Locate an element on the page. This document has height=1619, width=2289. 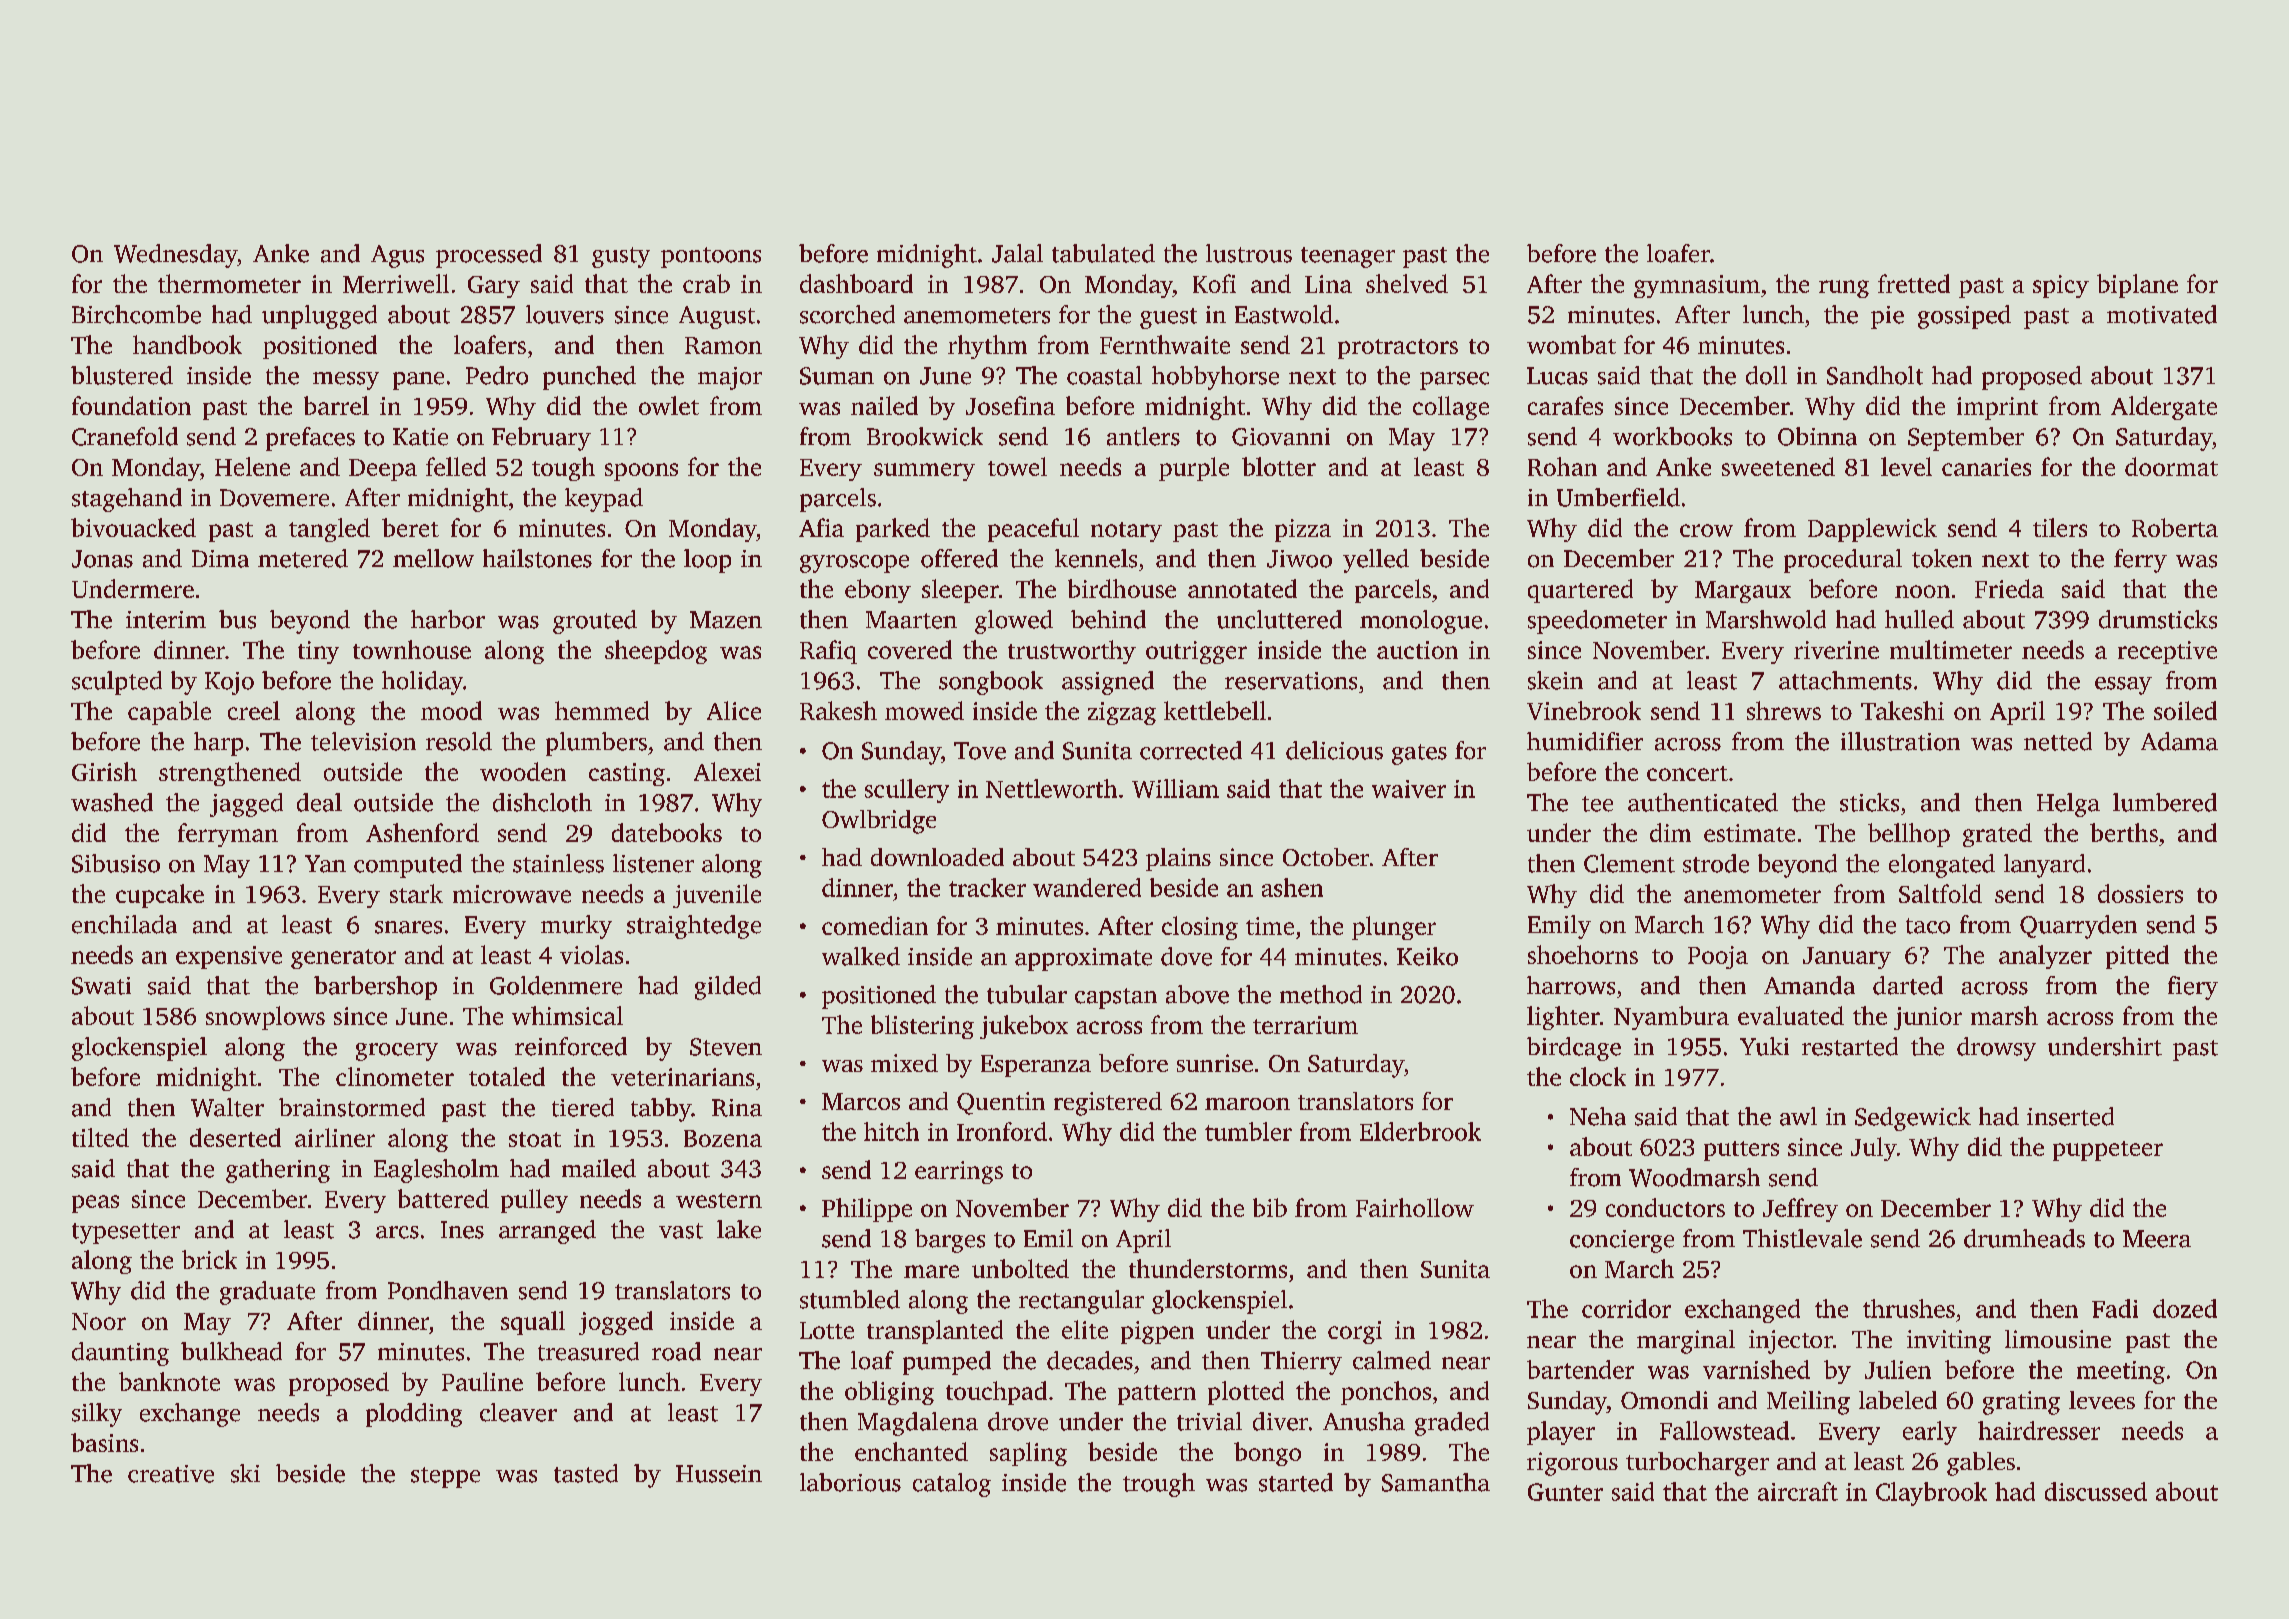
glowed is located at coordinates (1014, 622).
